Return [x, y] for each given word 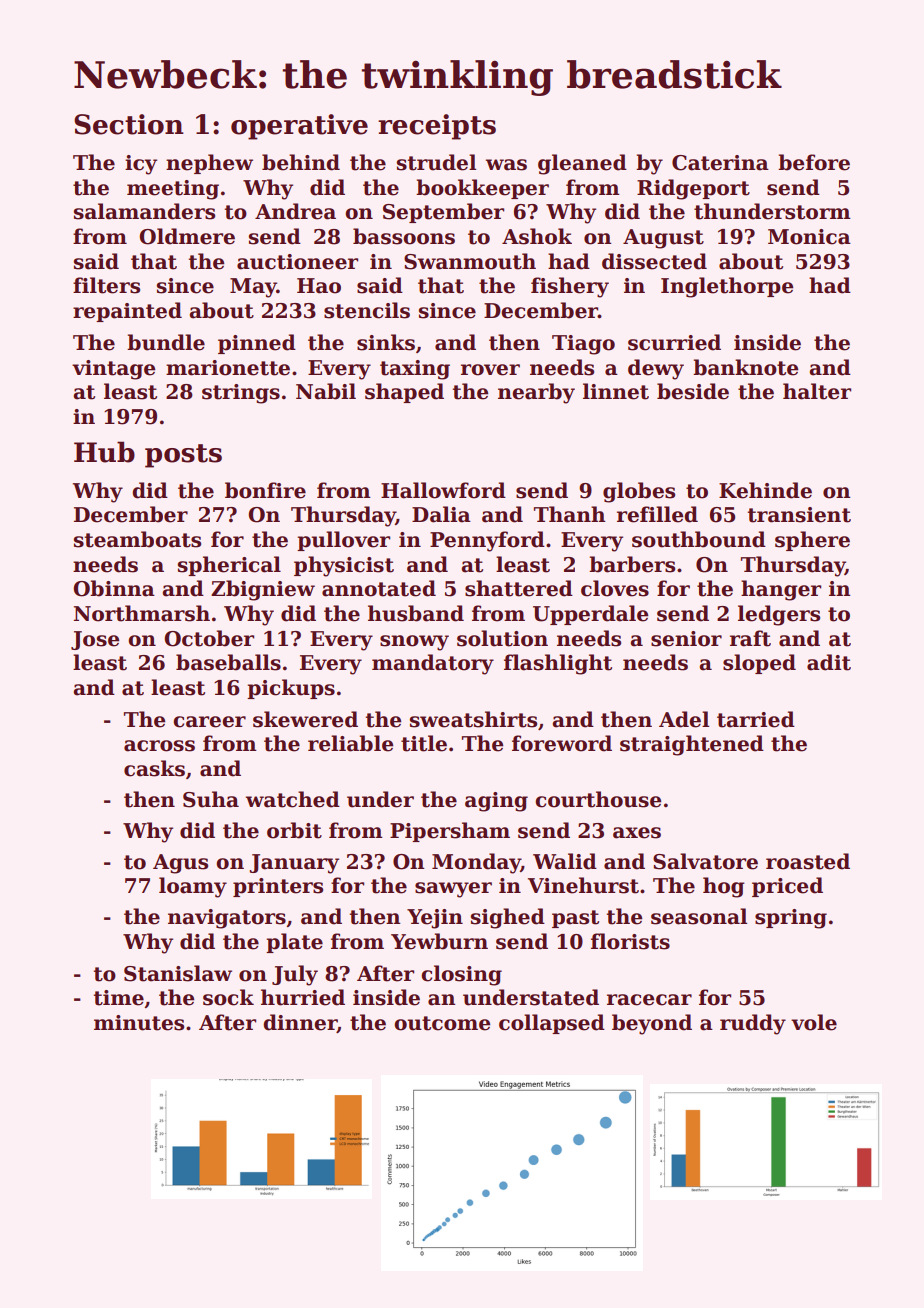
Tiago [583, 345]
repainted [127, 312]
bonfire [265, 490]
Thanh [569, 514]
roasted [808, 861]
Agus [180, 864]
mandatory [433, 664]
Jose [95, 640]
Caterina [720, 163]
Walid [565, 861]
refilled [657, 514]
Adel [684, 719]
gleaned [582, 164]
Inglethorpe [727, 287]
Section [129, 124]
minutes [139, 1023]
